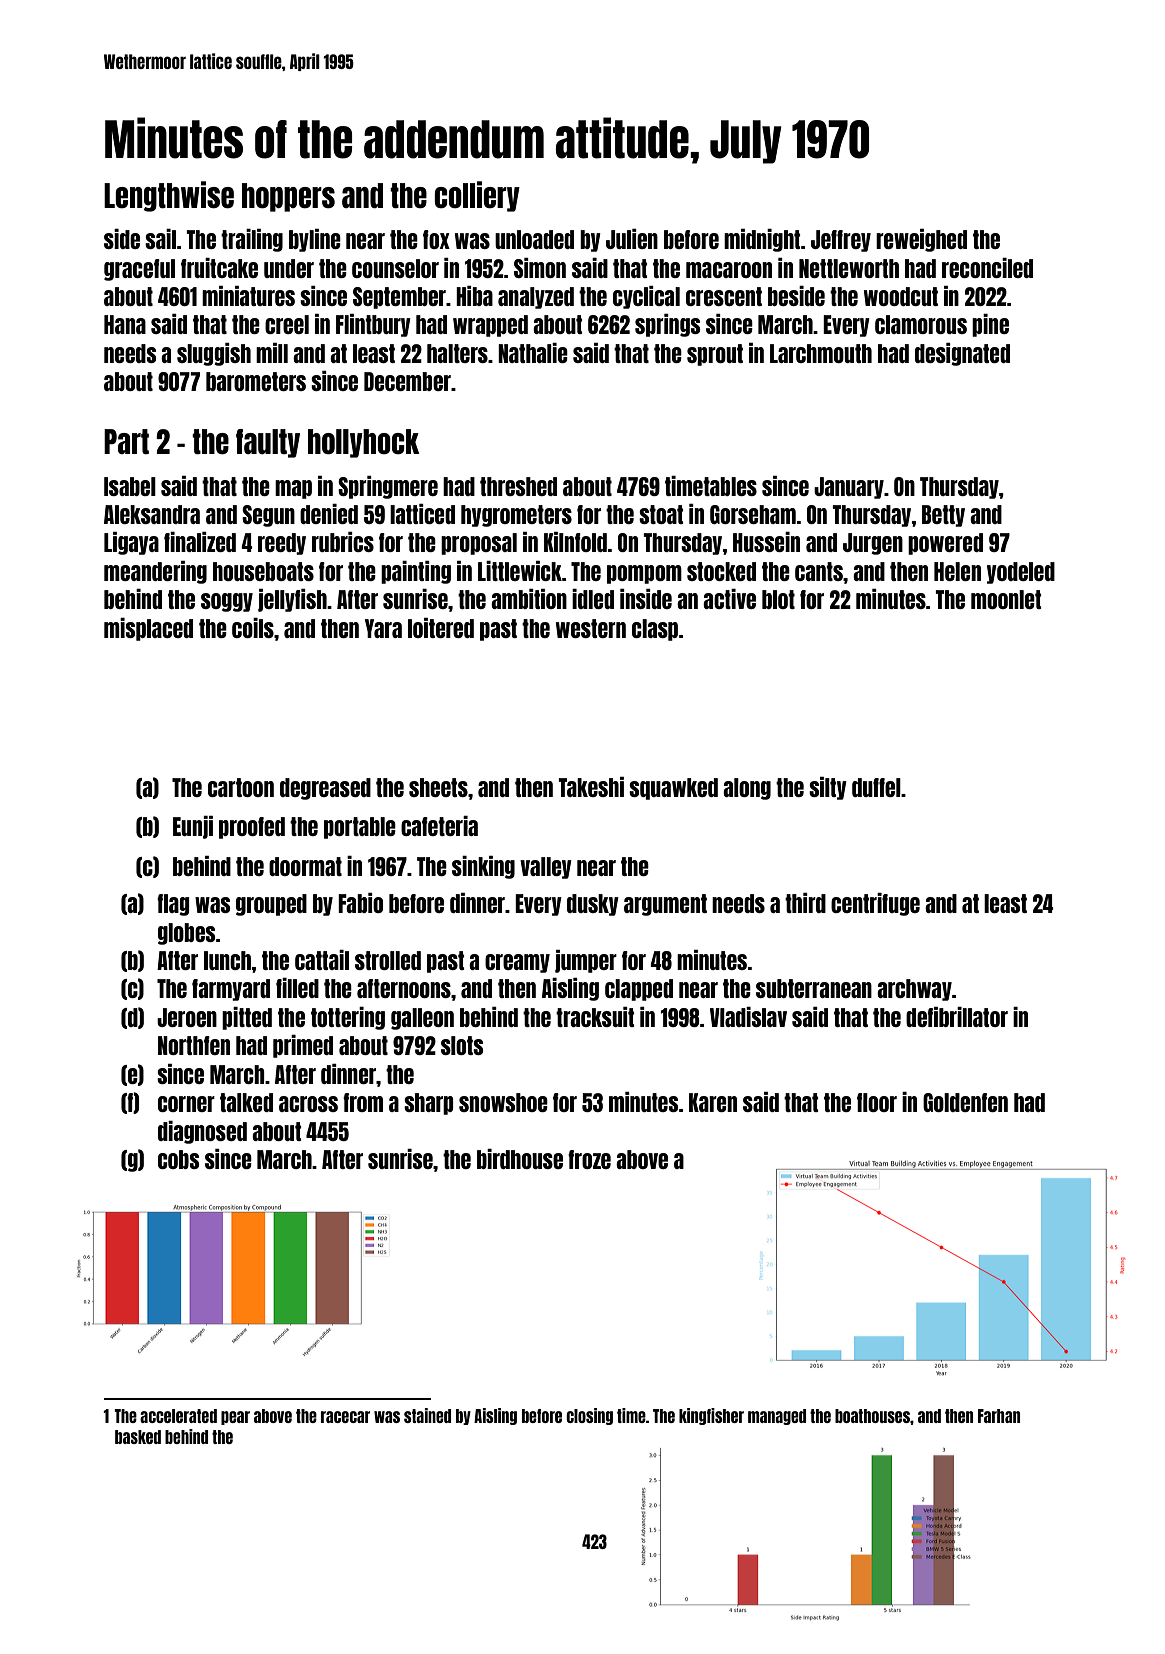  What do you see at coordinates (169, 196) in the document?
I see `Lengthwise` at bounding box center [169, 196].
